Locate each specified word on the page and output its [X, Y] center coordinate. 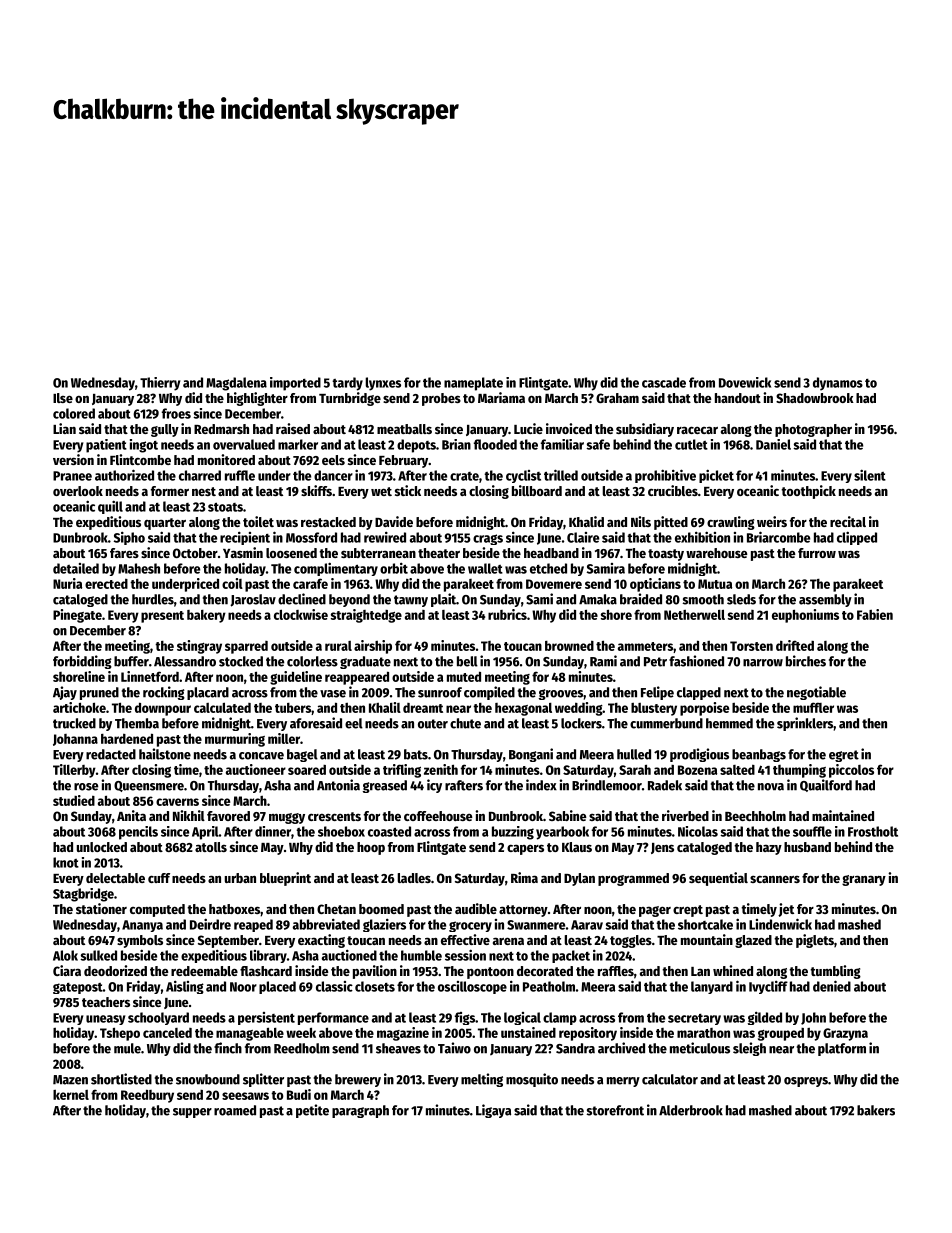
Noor [243, 987]
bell [467, 661]
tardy [347, 384]
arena [508, 941]
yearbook [562, 833]
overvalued [244, 444]
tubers [293, 708]
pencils [138, 833]
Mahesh [139, 568]
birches [806, 661]
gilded [765, 1018]
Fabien [875, 614]
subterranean [378, 553]
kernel [71, 1095]
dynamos [838, 384]
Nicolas [698, 831]
